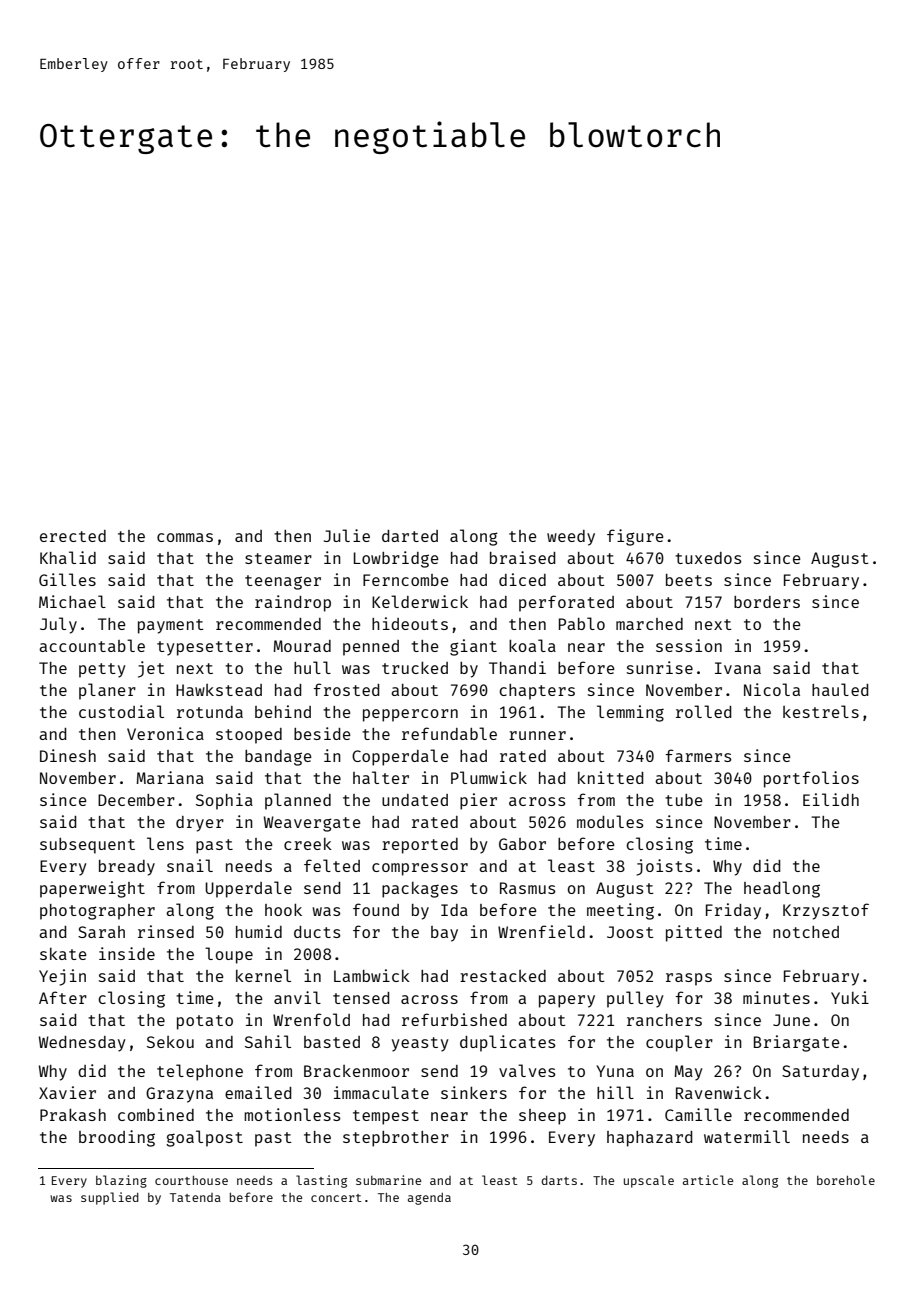 This screenshot has width=924, height=1308. Describe the element at coordinates (73, 536) in the screenshot. I see `erected` at that location.
